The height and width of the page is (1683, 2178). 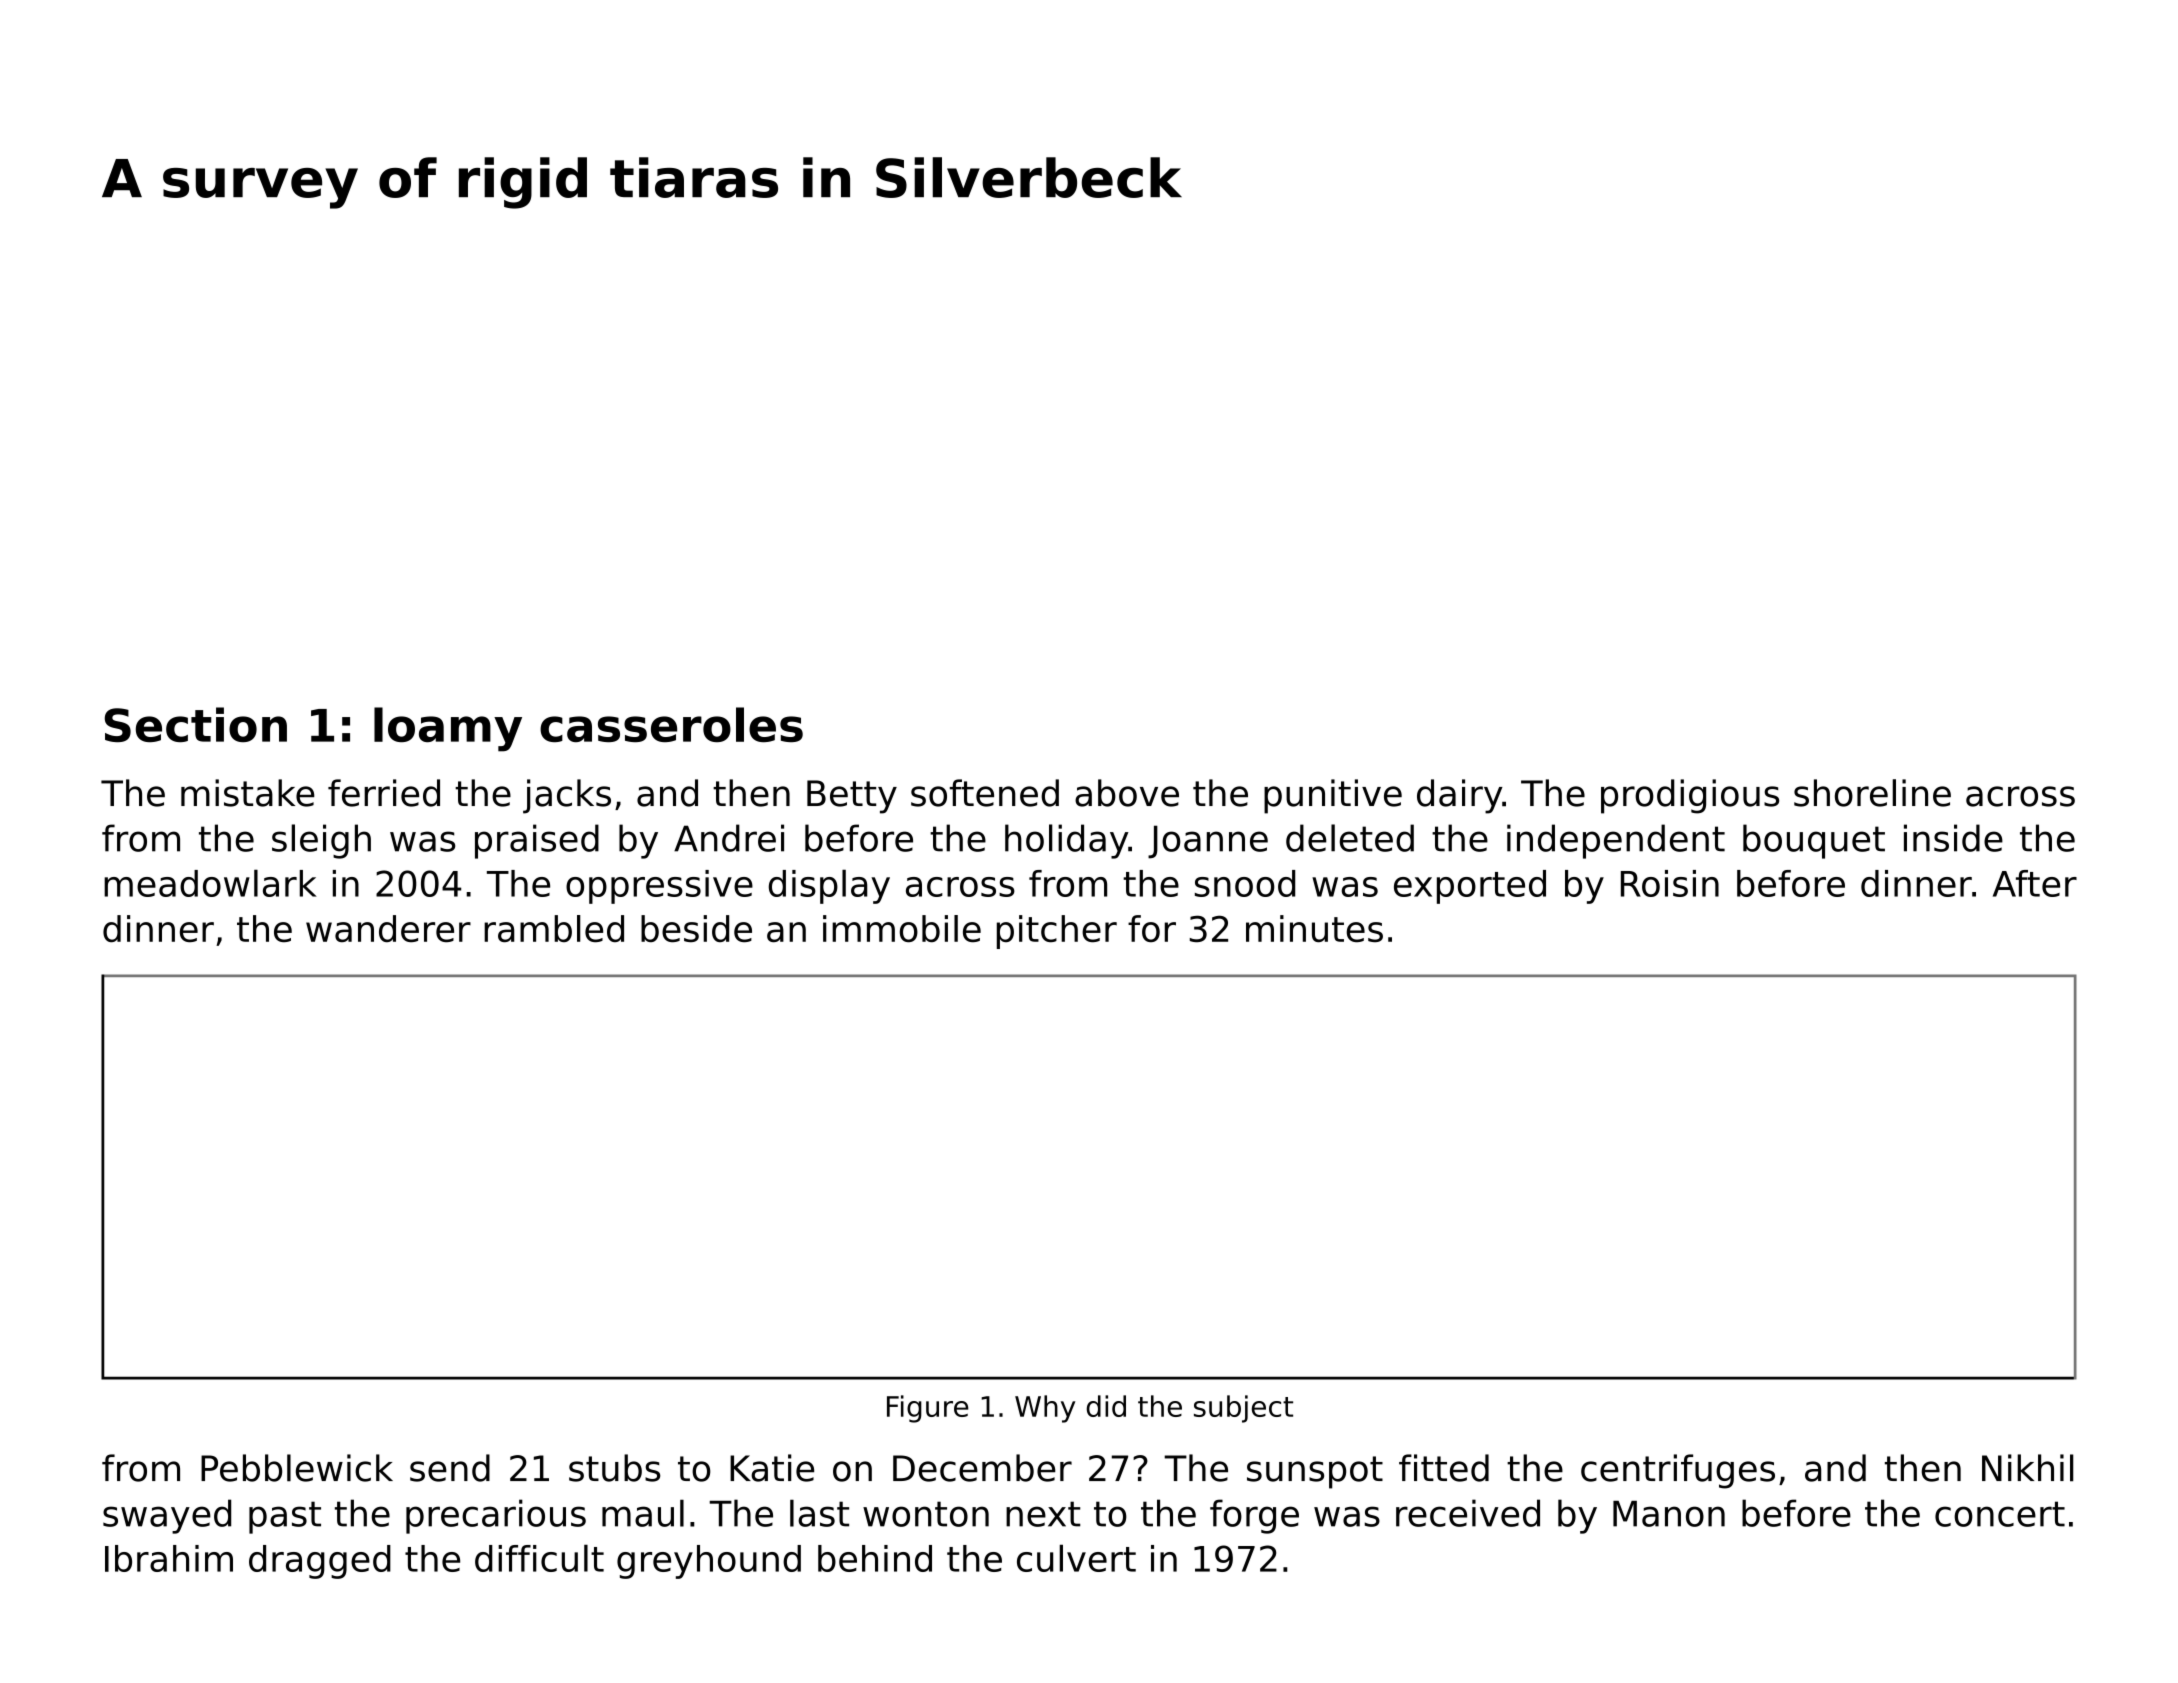 What do you see at coordinates (2035, 883) in the page?
I see `After` at bounding box center [2035, 883].
